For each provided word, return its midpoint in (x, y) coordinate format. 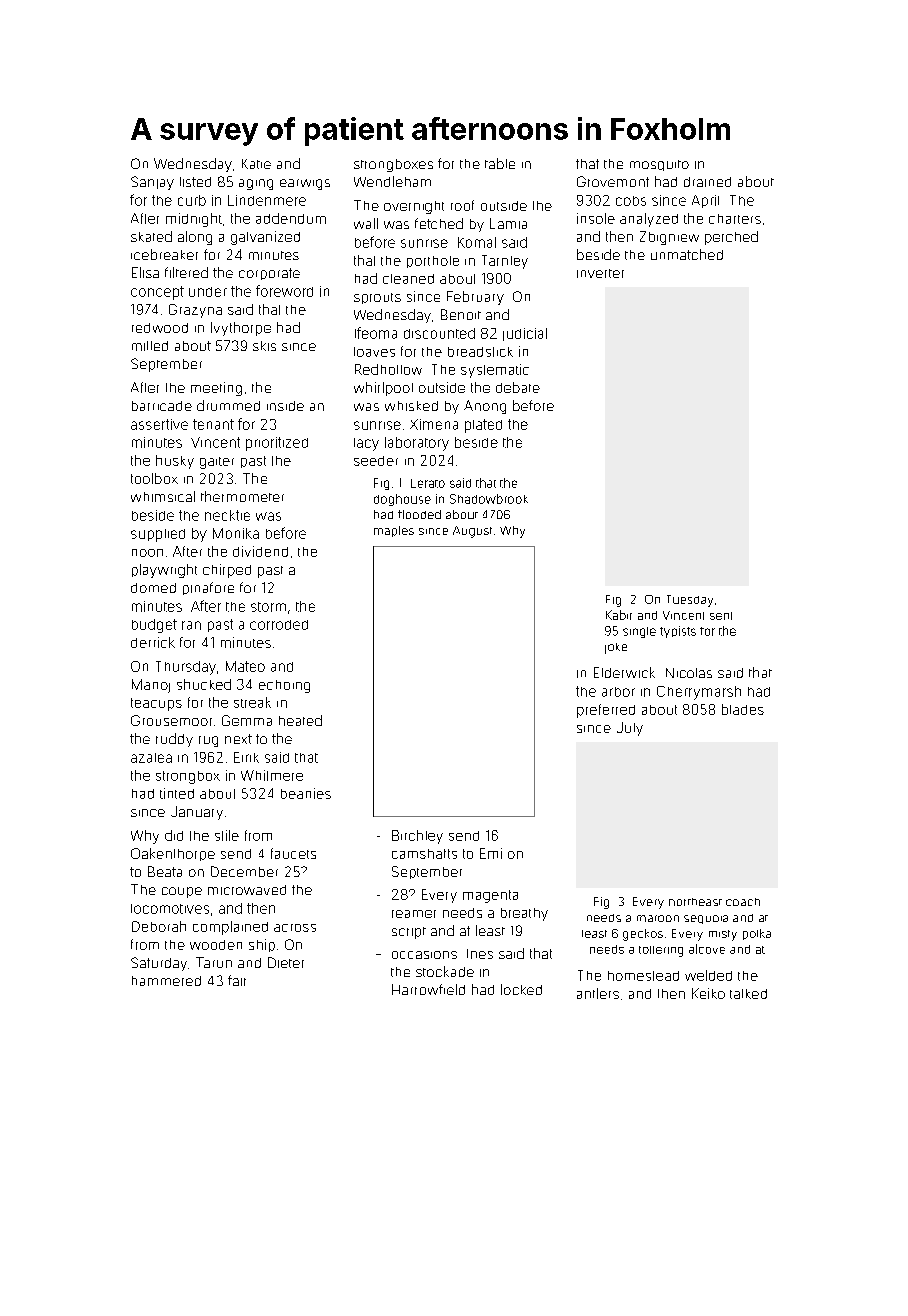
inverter (600, 273)
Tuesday (690, 601)
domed (153, 588)
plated (483, 426)
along (195, 238)
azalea (151, 758)
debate (518, 387)
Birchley (417, 837)
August (472, 532)
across (295, 928)
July (630, 729)
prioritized (277, 444)
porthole (433, 262)
